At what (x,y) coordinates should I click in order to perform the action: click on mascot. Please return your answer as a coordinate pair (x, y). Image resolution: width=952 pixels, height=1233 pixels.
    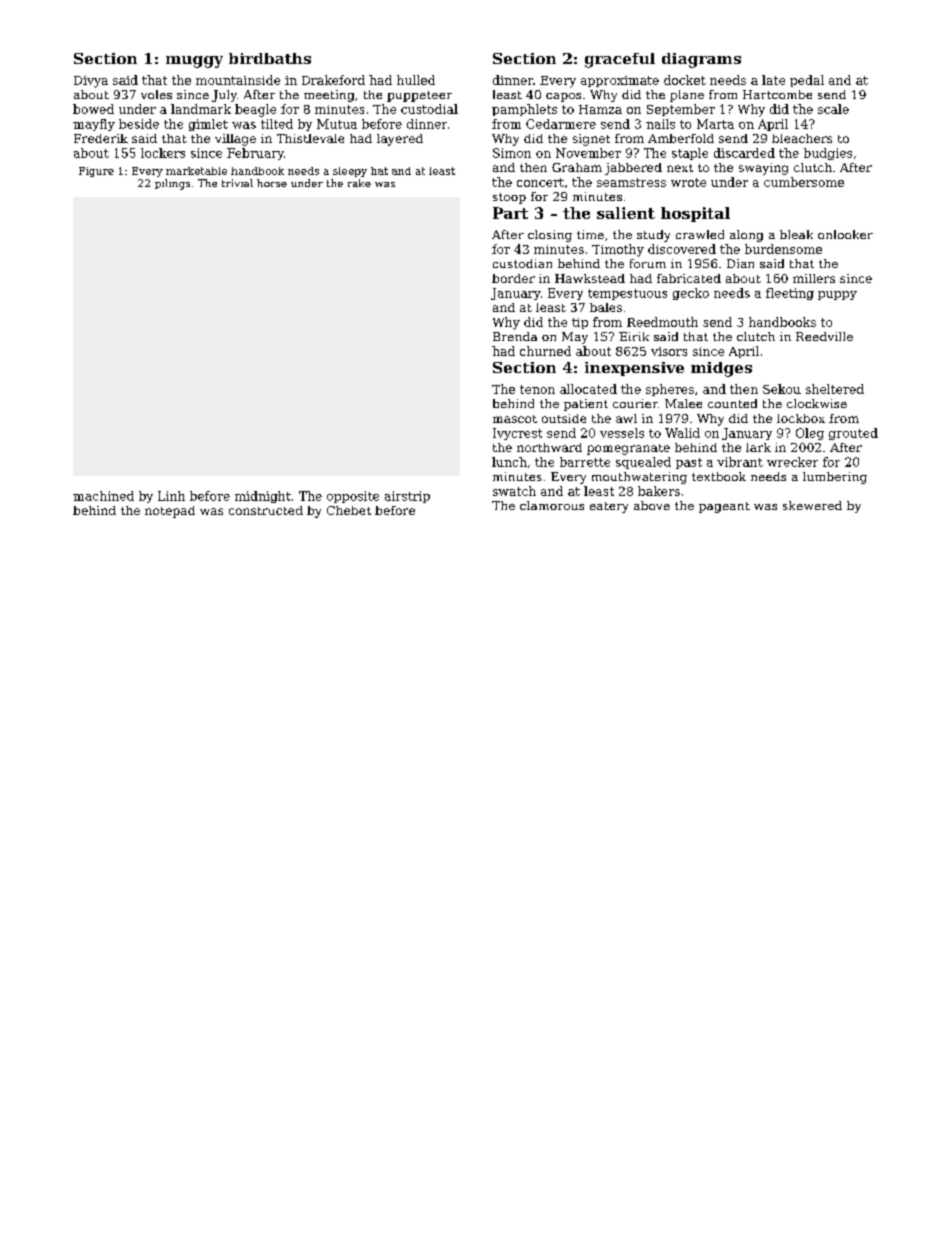
    Looking at the image, I should click on (515, 419).
